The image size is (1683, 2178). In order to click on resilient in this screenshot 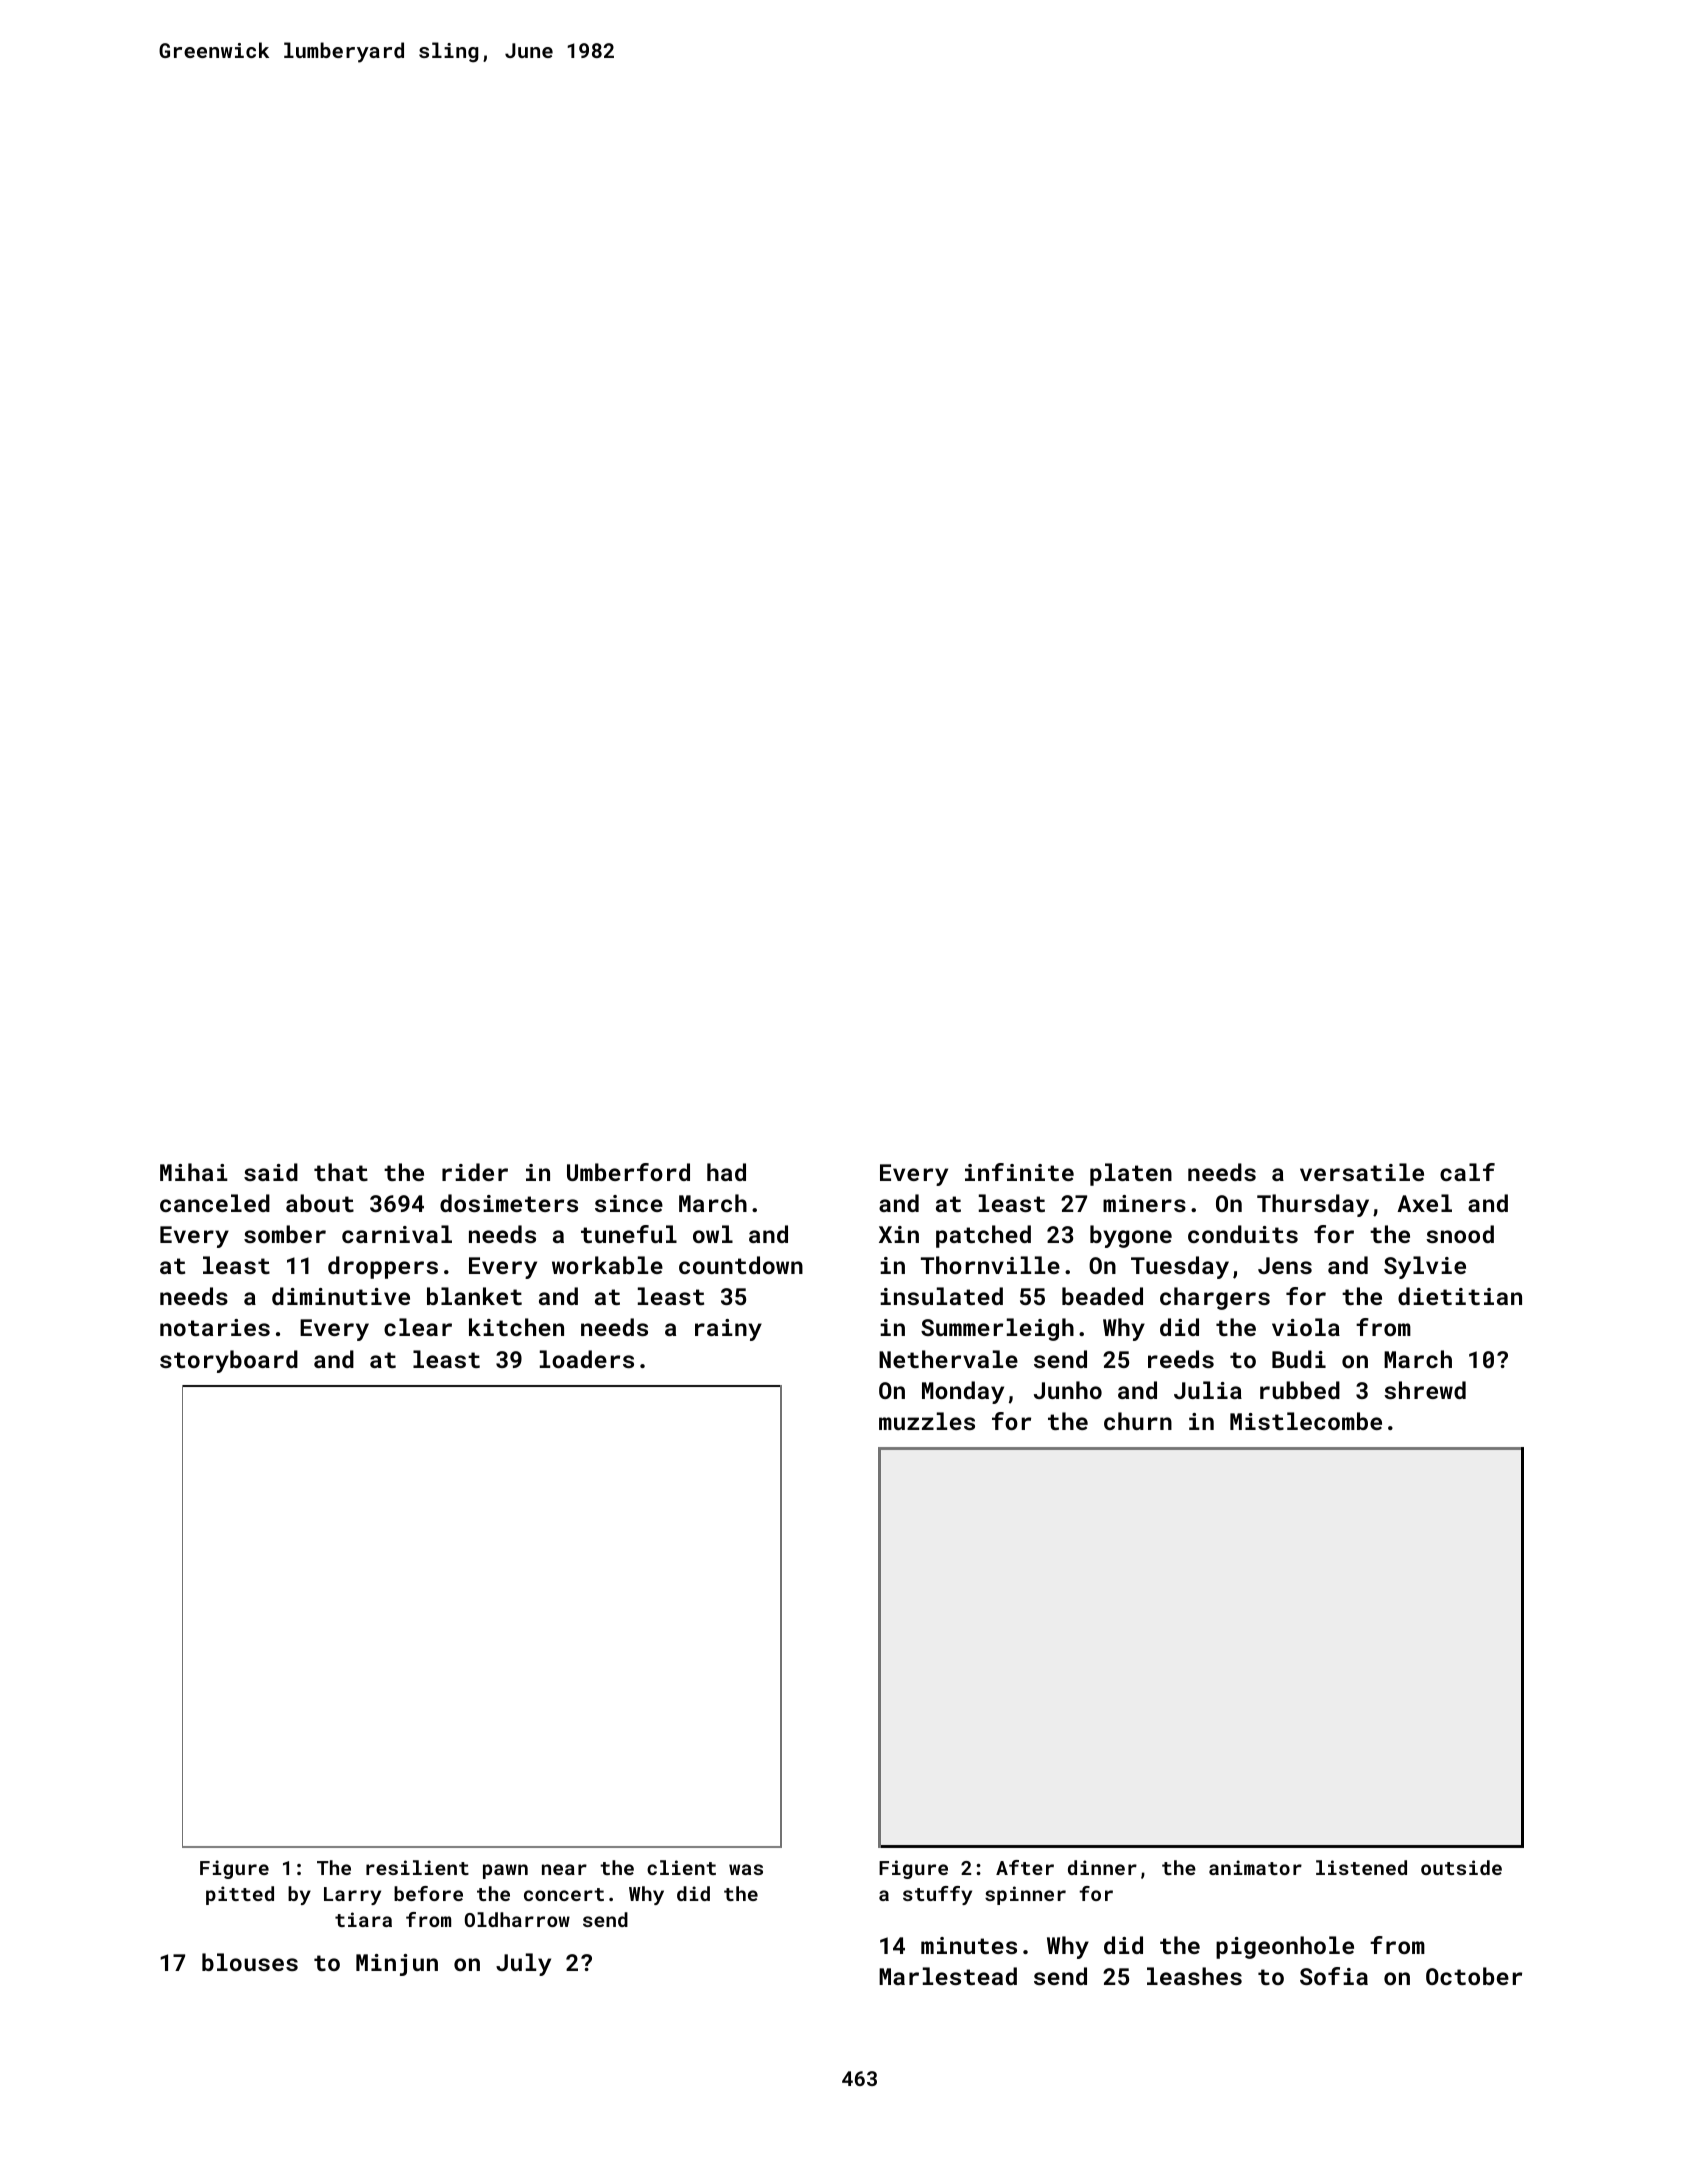, I will do `click(417, 1867)`.
